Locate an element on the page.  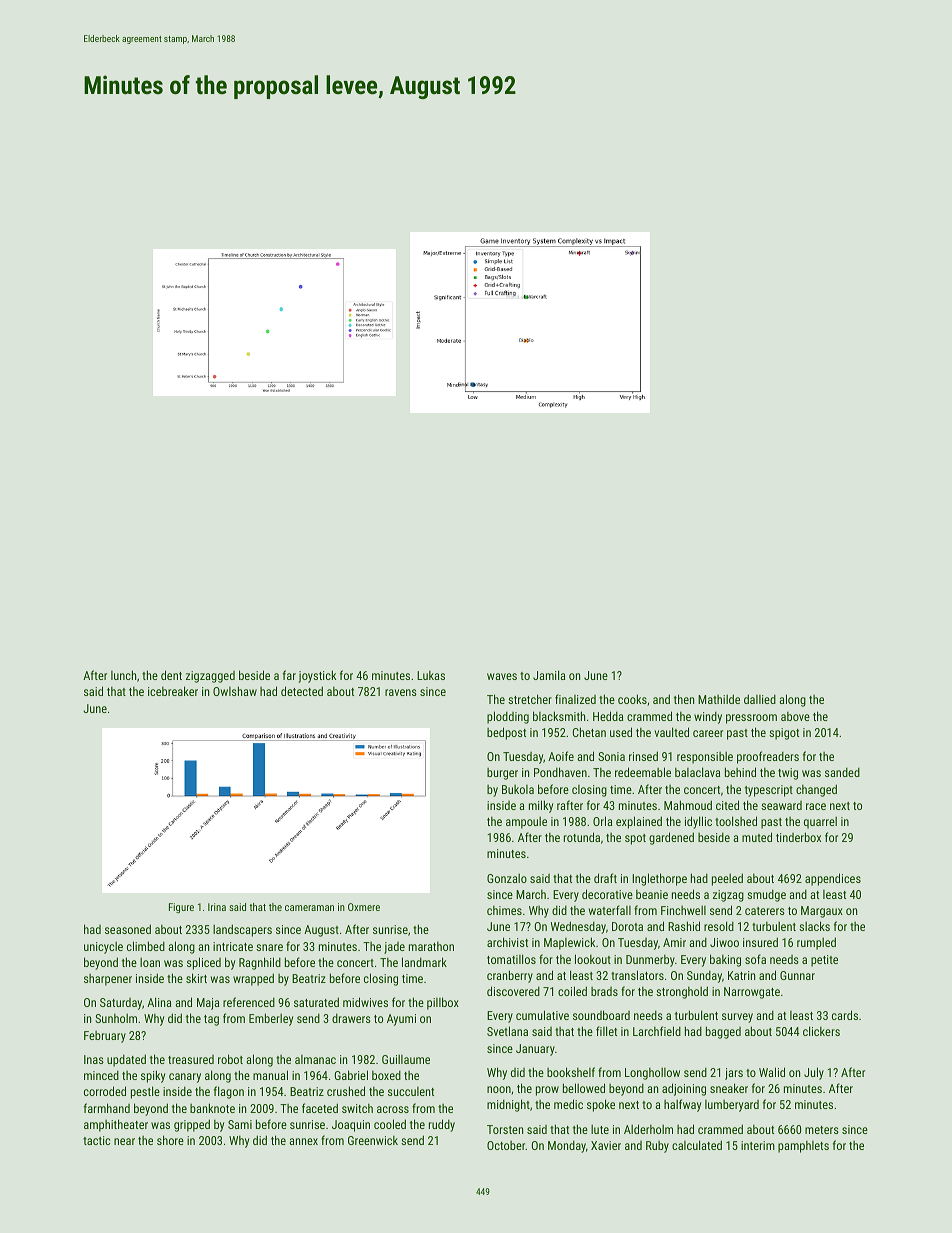
Irina is located at coordinates (217, 907).
